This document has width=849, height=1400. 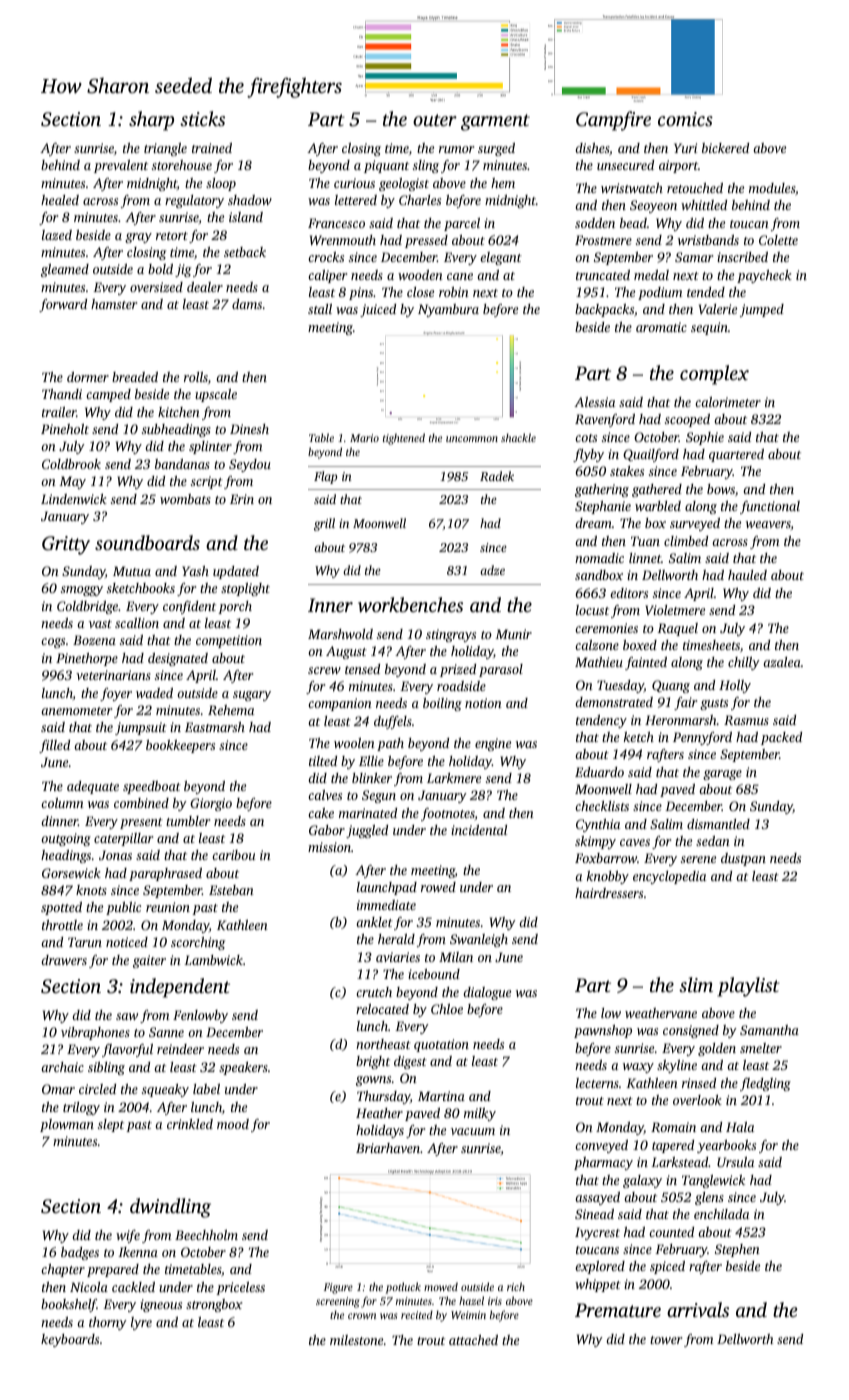 I want to click on outgoing, so click(x=66, y=839).
